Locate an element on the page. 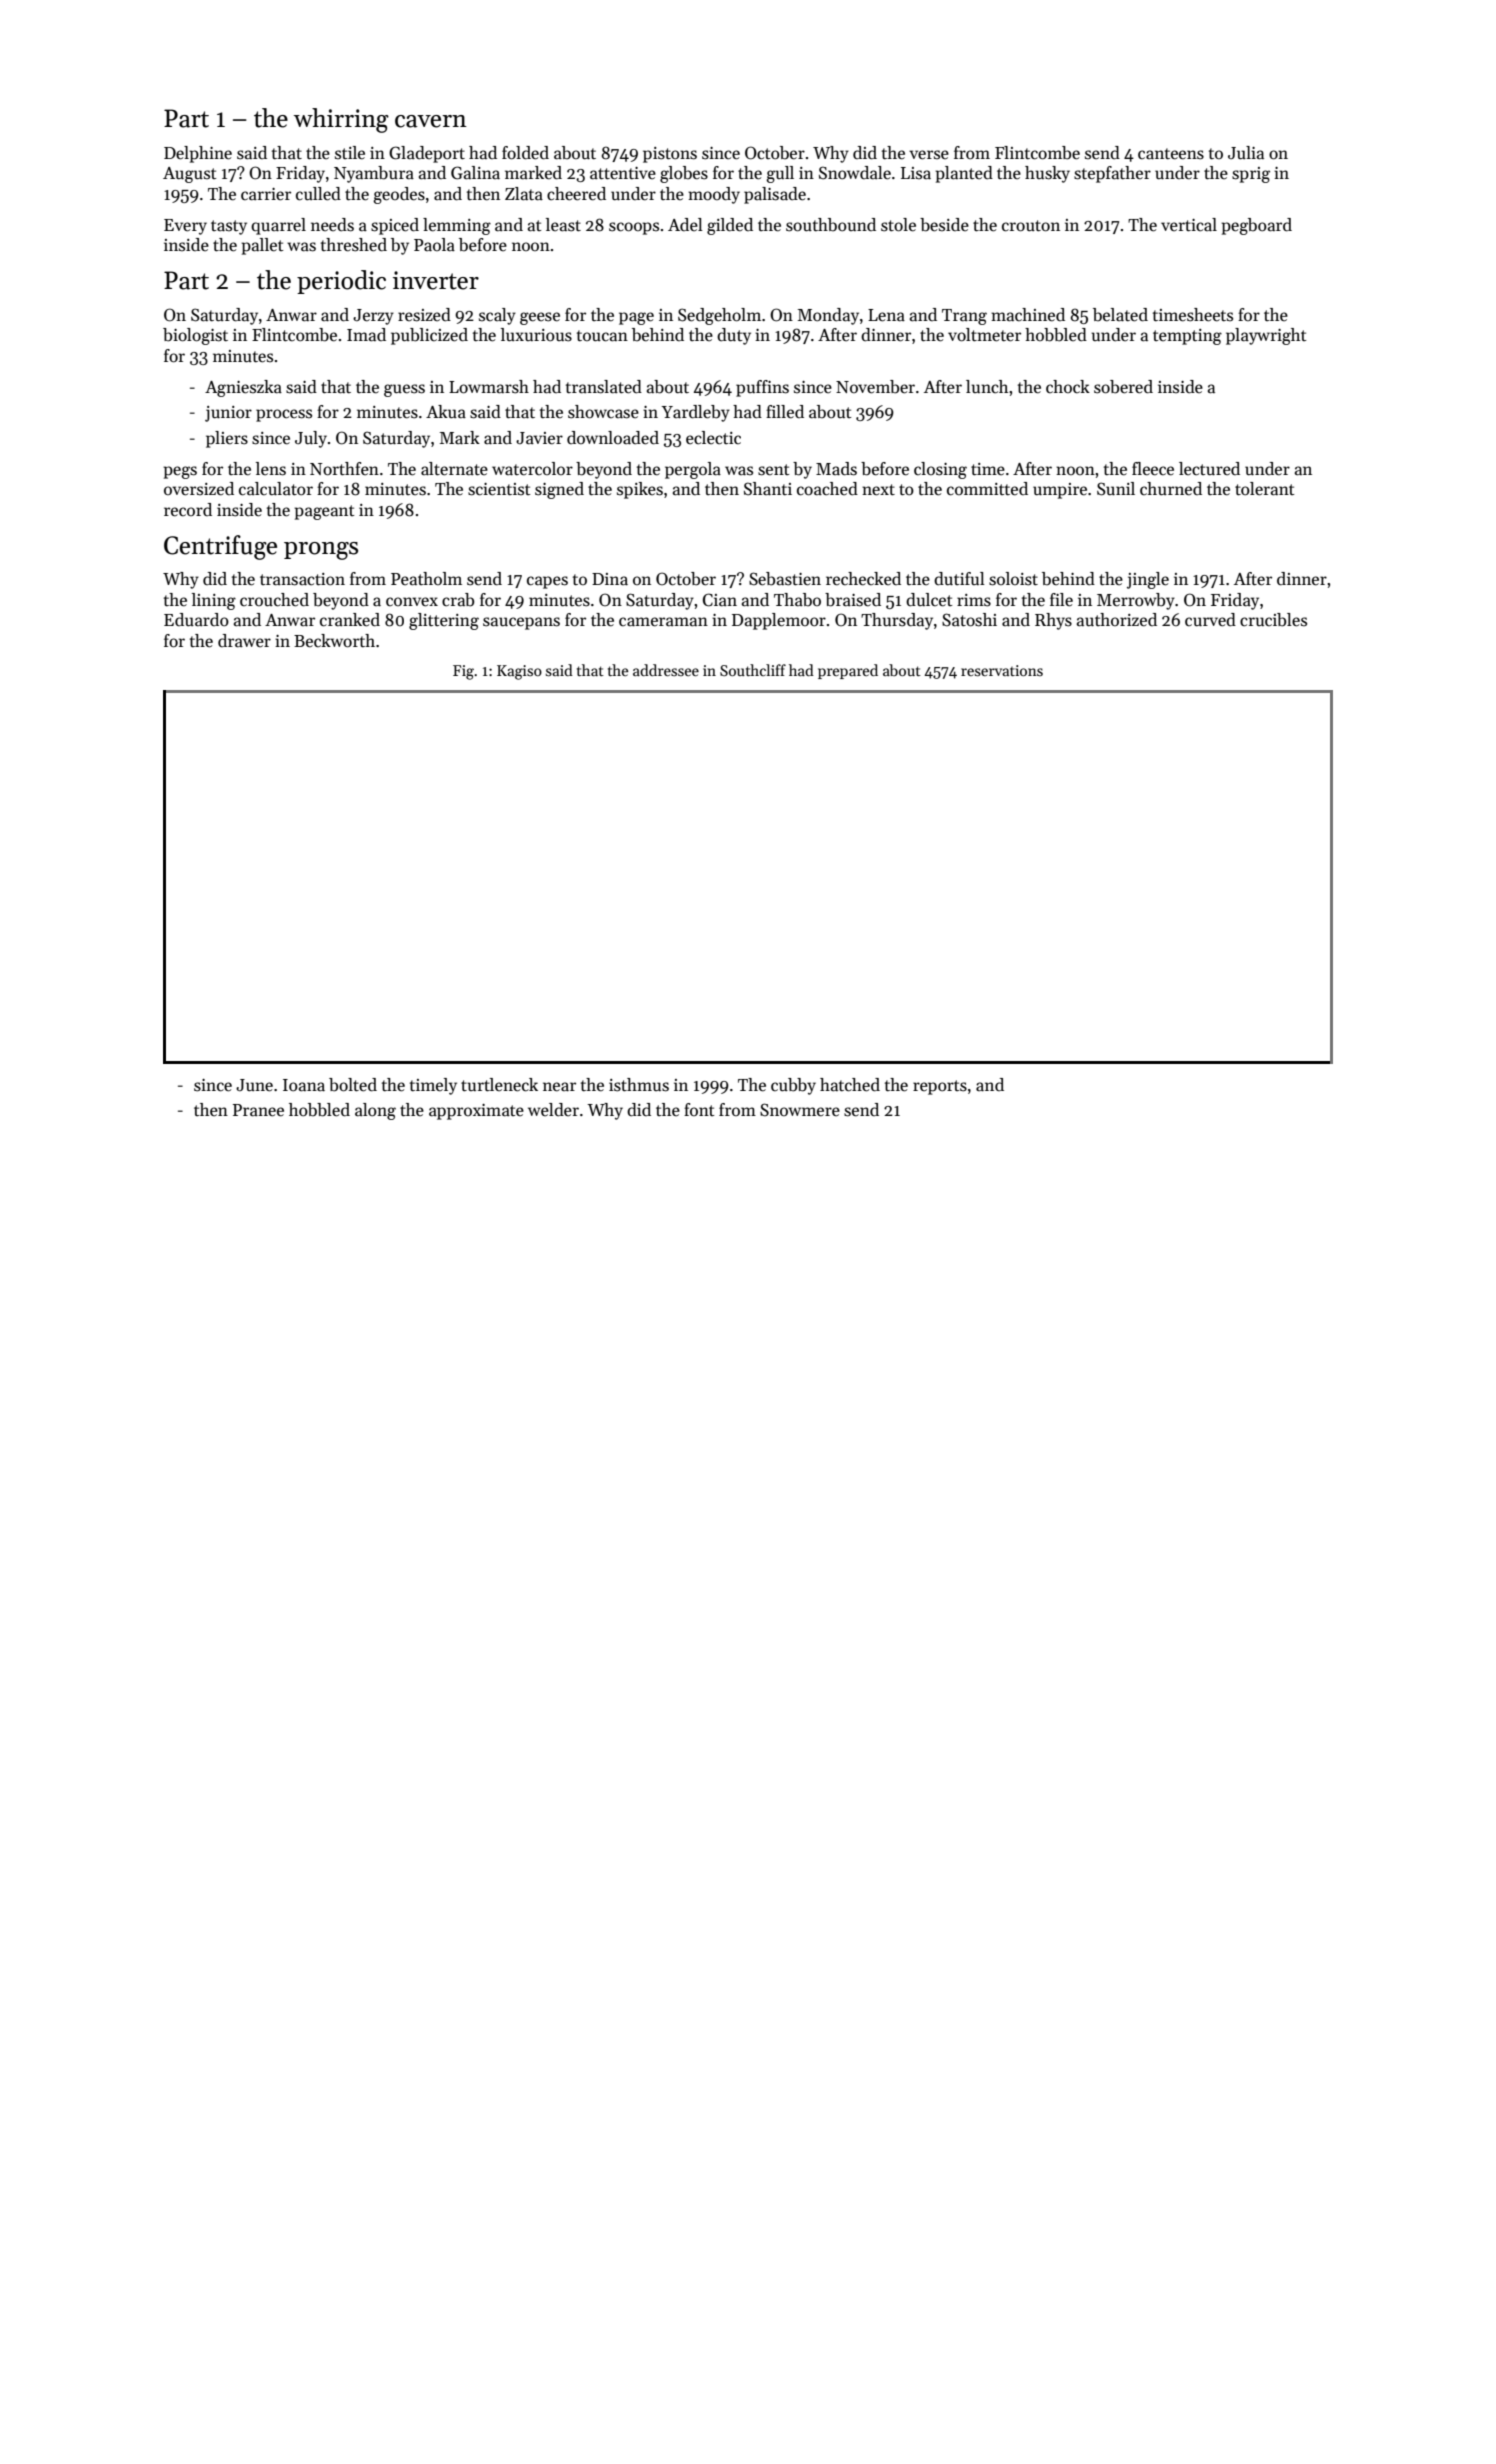  reservations is located at coordinates (1002, 670).
